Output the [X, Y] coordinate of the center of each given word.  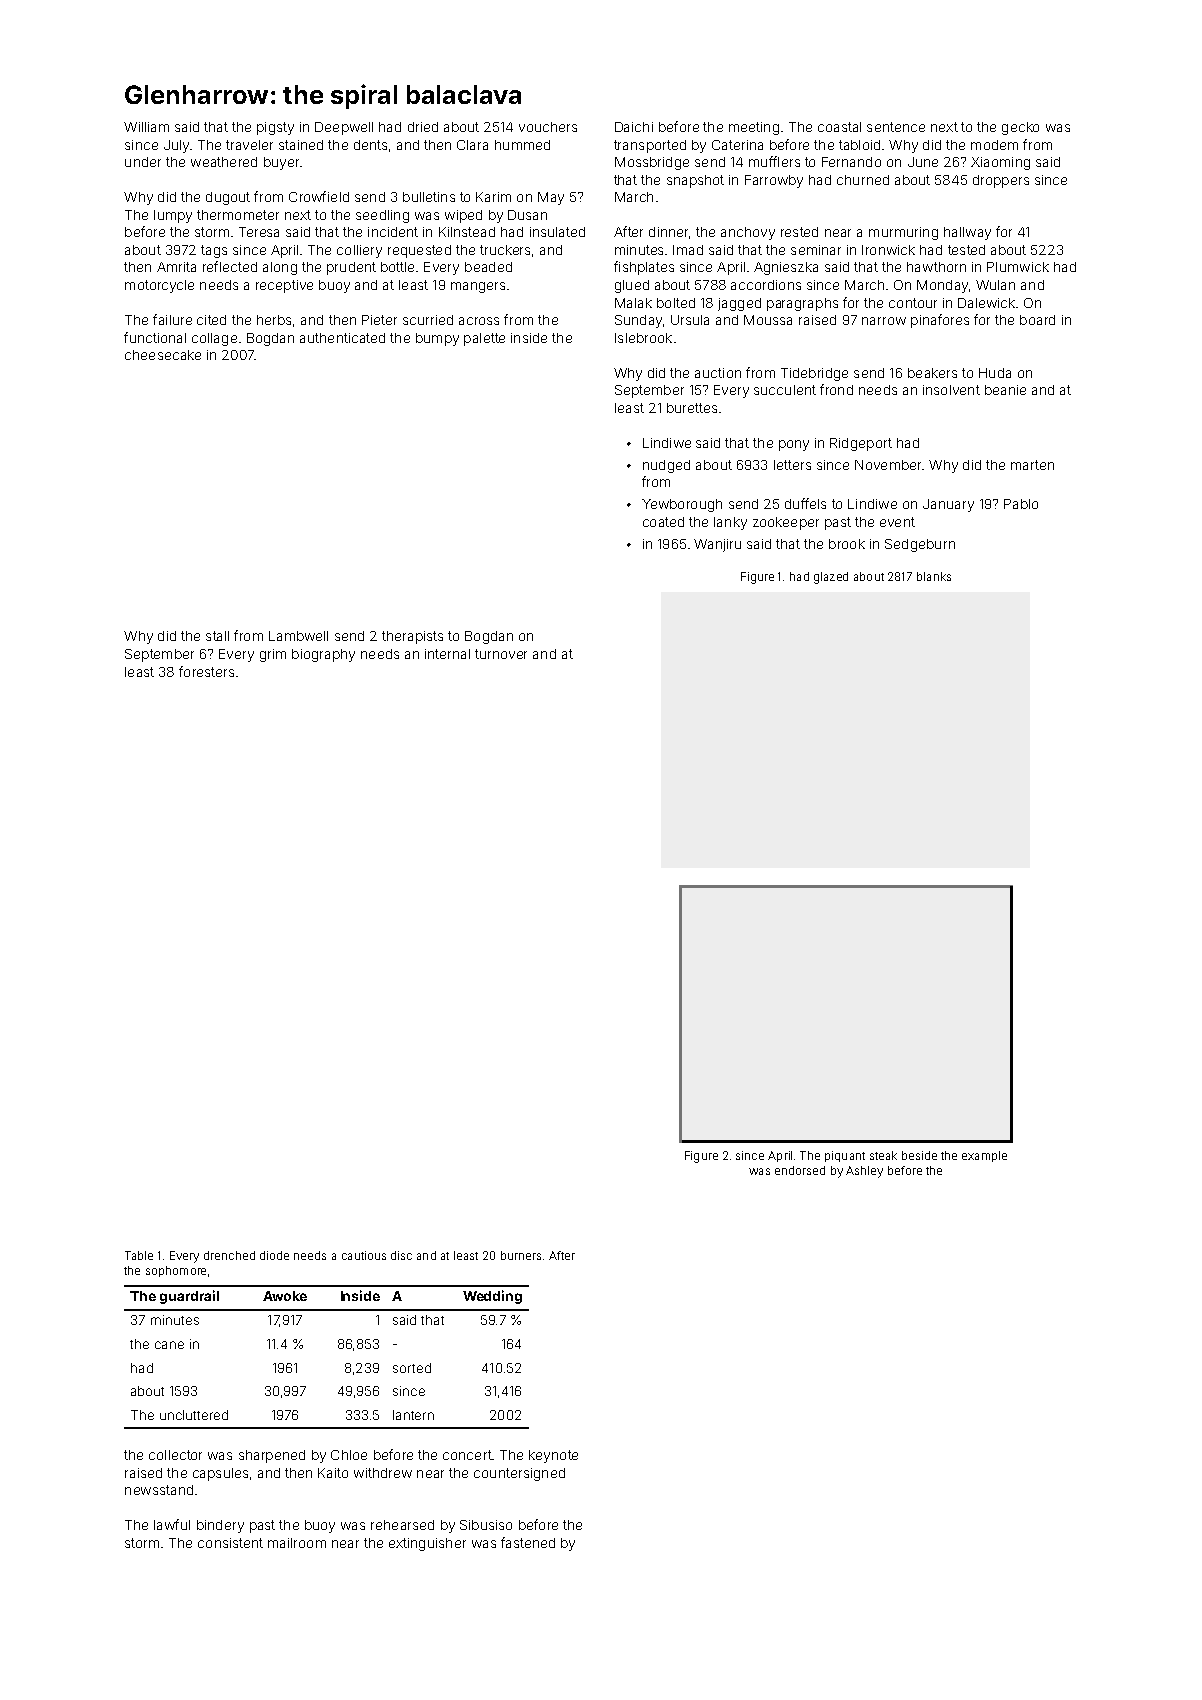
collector [175, 1455]
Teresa [259, 232]
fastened [528, 1542]
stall [217, 636]
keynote [553, 1456]
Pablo [1021, 504]
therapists [412, 637]
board [1037, 320]
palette [484, 339]
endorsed [800, 1170]
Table [139, 1255]
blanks [934, 576]
